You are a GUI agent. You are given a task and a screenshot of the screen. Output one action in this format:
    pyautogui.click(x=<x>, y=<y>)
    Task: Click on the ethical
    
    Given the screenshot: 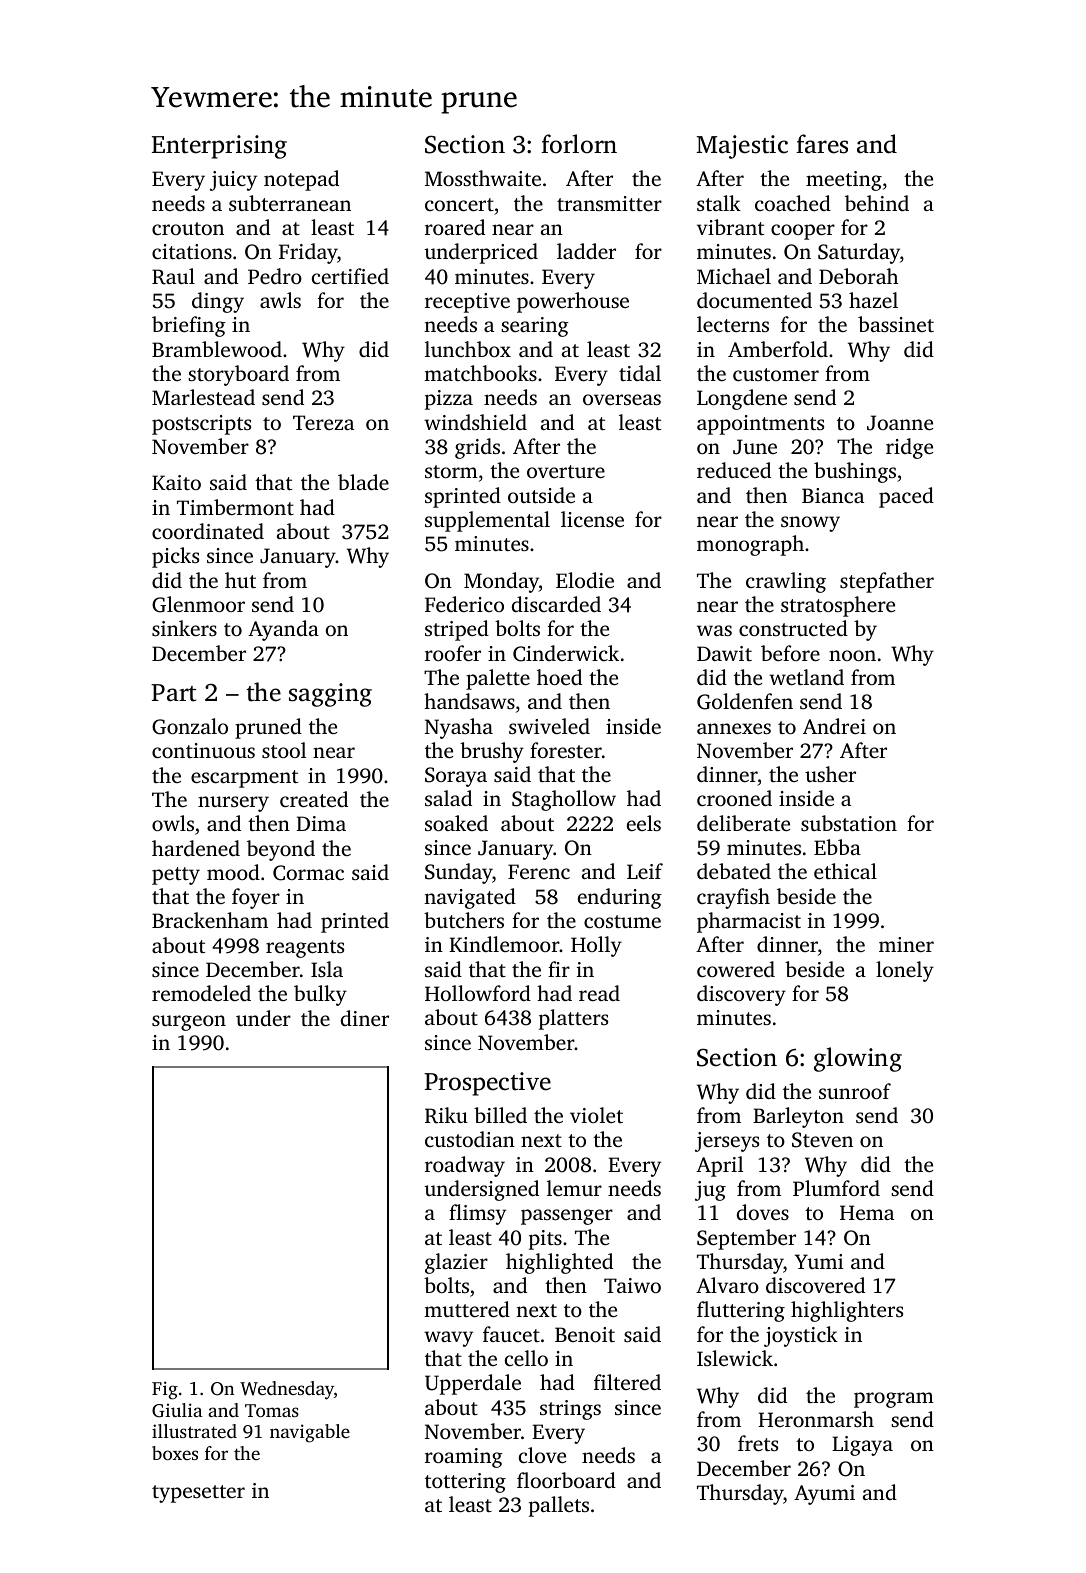 What is the action you would take?
    pyautogui.click(x=845, y=871)
